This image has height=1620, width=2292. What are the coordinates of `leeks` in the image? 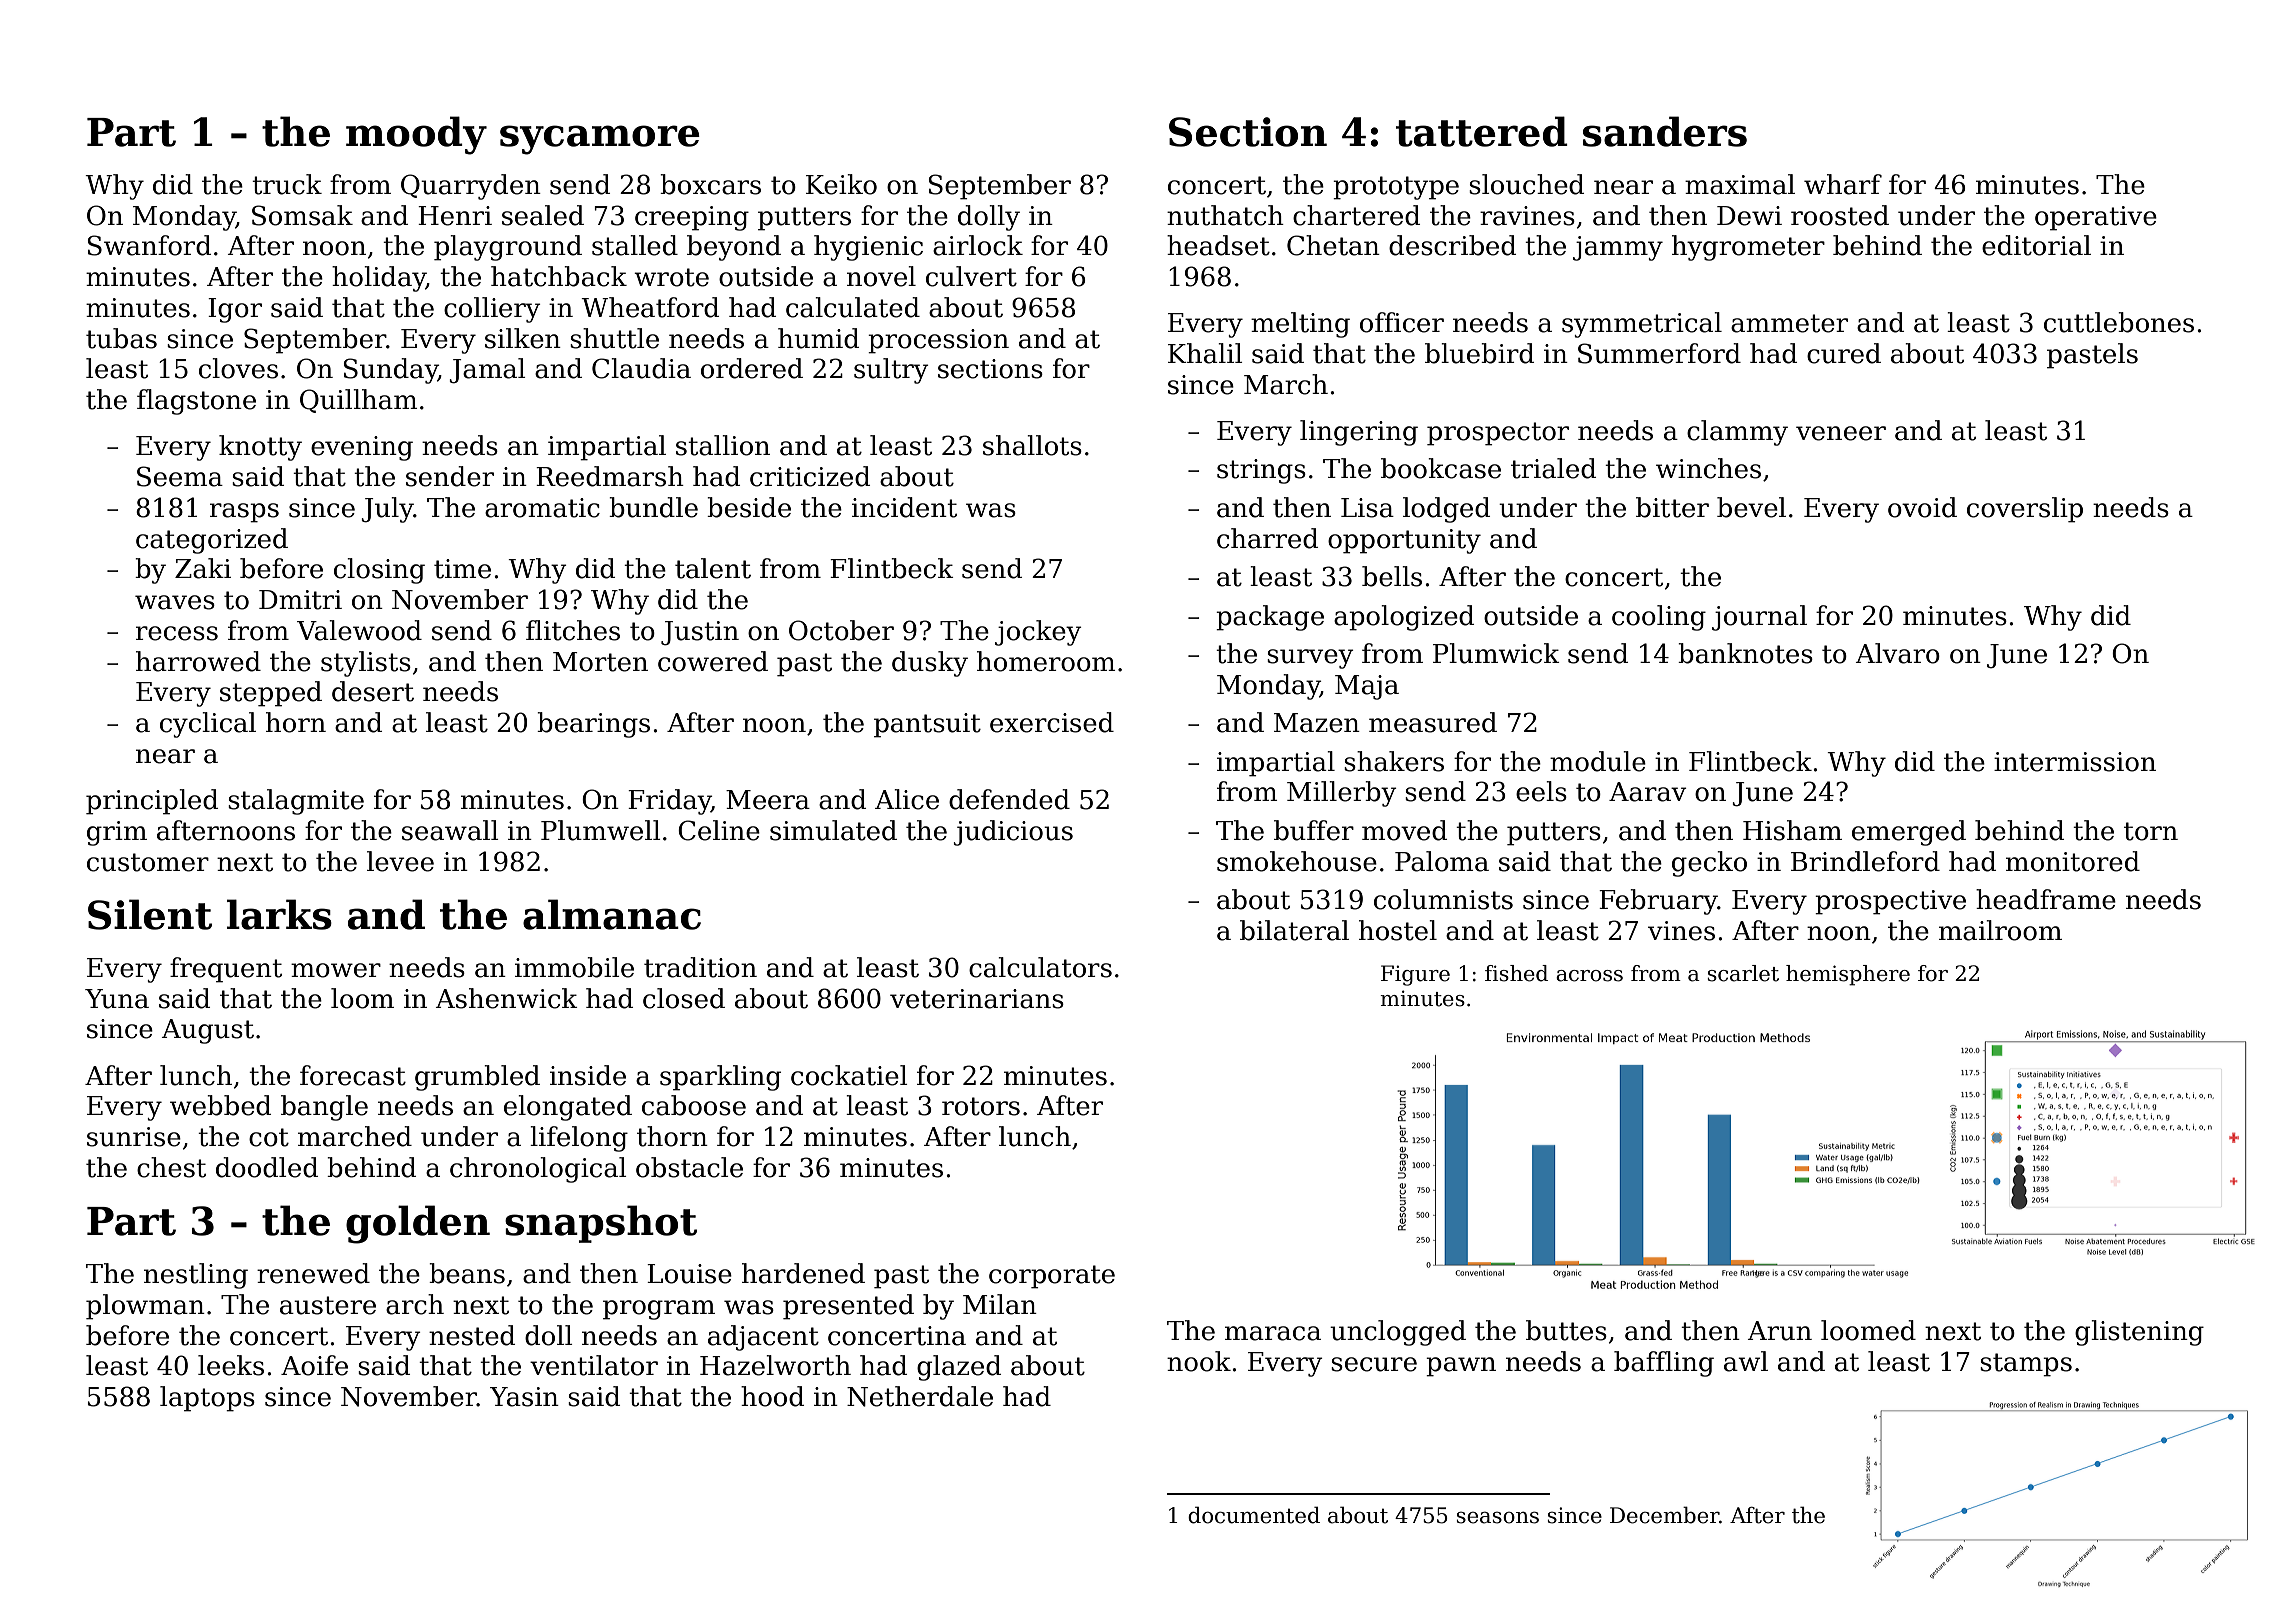 It's located at (231, 1365).
